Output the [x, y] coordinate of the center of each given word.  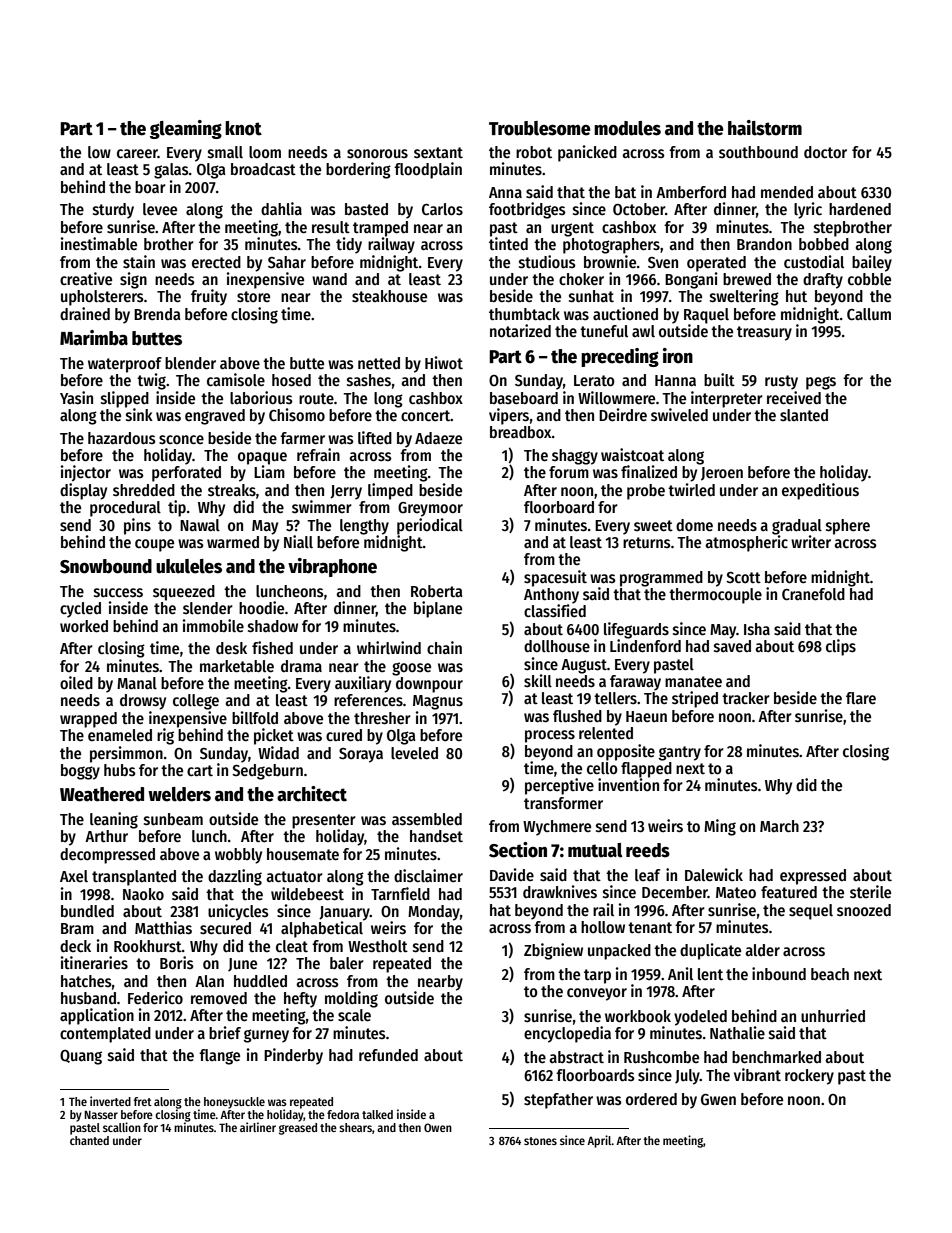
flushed [577, 716]
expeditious [820, 491]
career [137, 153]
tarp [597, 976]
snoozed [864, 910]
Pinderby [293, 1056]
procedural [125, 509]
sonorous [377, 153]
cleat [292, 946]
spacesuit [555, 578]
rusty [781, 382]
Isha [757, 629]
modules [627, 128]
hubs [120, 770]
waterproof [125, 365]
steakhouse [389, 296]
